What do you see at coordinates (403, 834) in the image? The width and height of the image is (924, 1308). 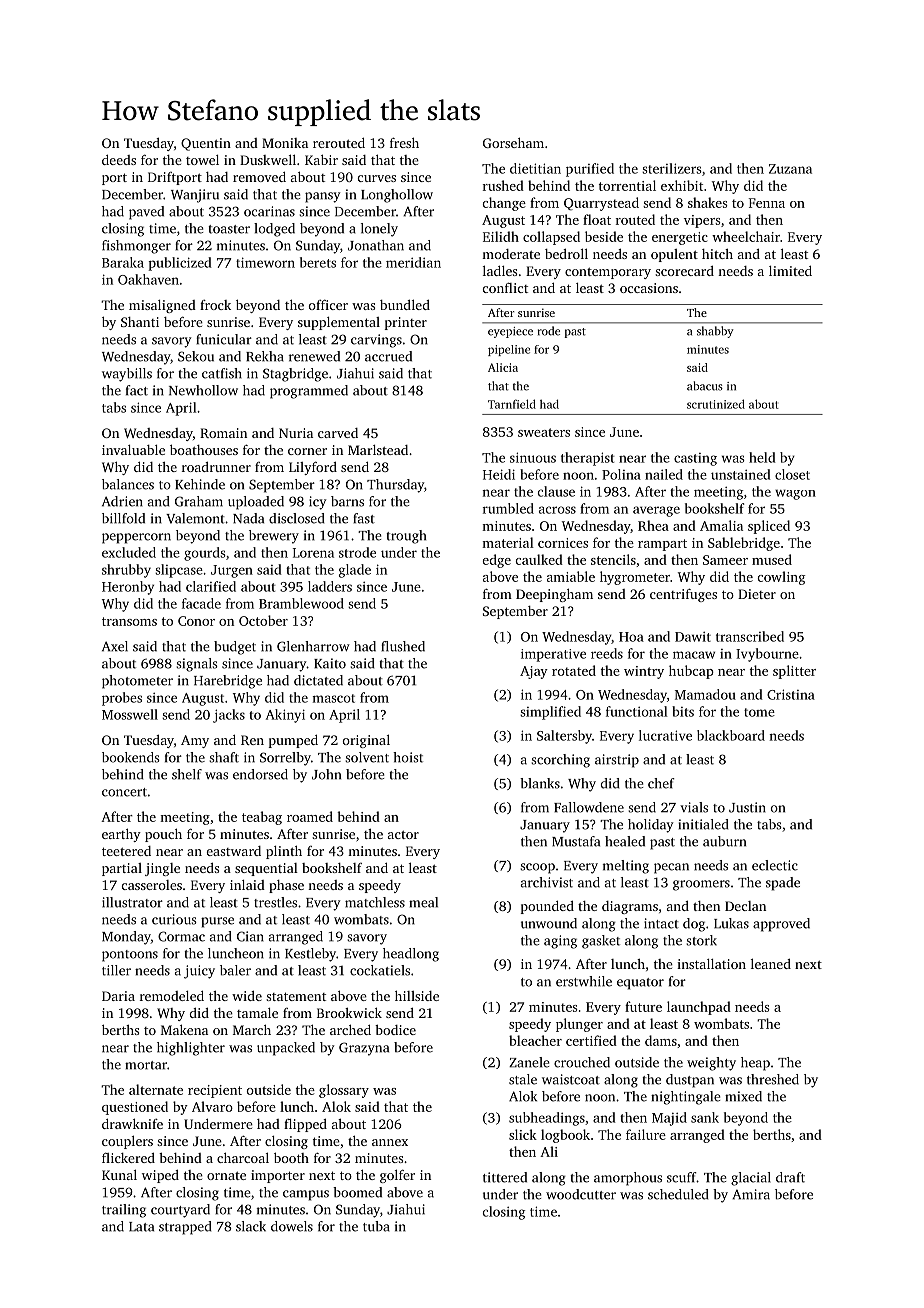 I see `actor` at bounding box center [403, 834].
